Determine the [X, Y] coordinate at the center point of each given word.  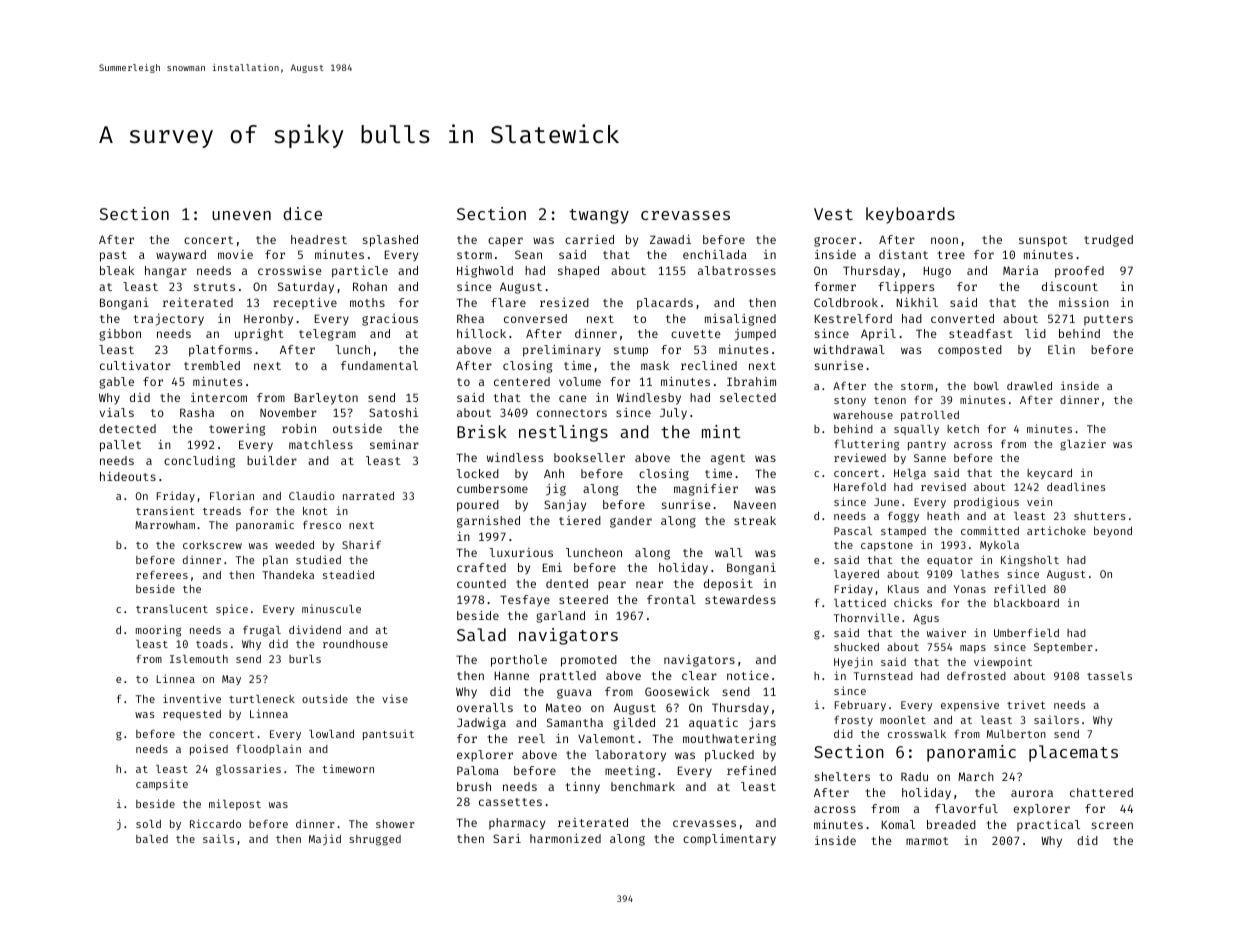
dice [302, 213]
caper [505, 242]
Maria [1020, 270]
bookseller [589, 457]
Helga [910, 474]
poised [209, 749]
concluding [199, 462]
